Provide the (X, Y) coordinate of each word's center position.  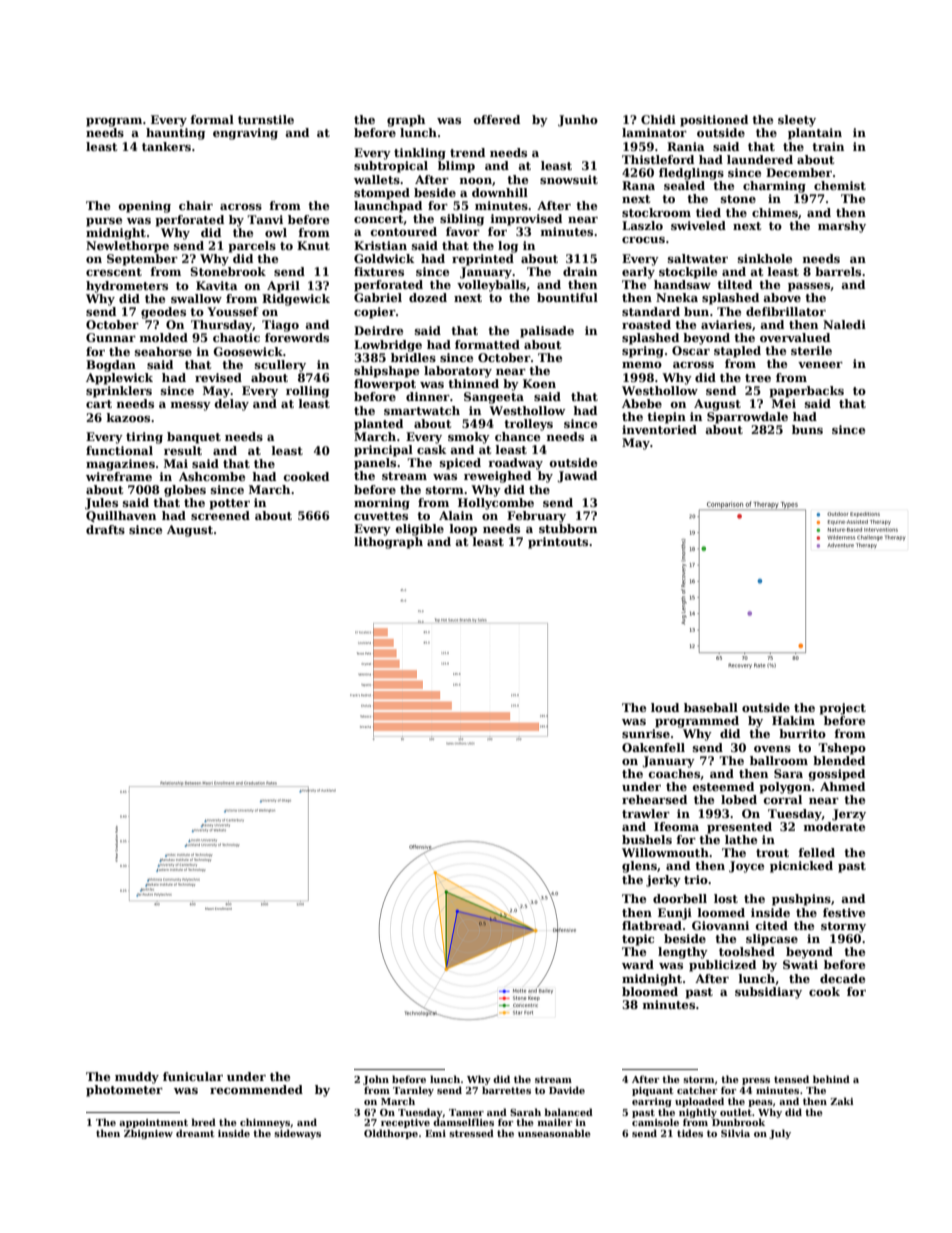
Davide (567, 1090)
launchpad (388, 207)
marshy (842, 227)
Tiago (280, 326)
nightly (698, 1113)
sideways (297, 1134)
